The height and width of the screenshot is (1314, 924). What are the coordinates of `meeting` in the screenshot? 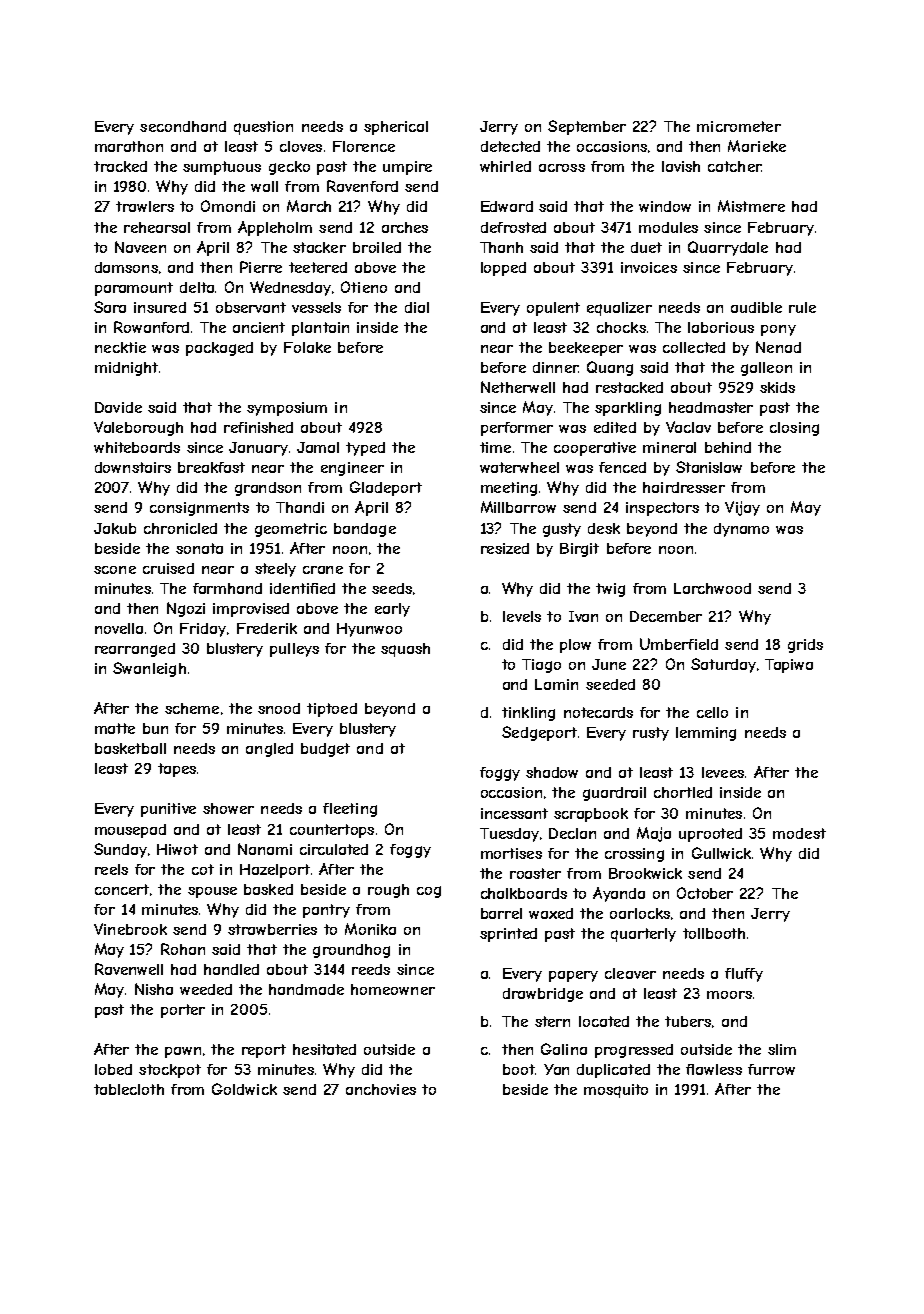 It's located at (509, 489).
